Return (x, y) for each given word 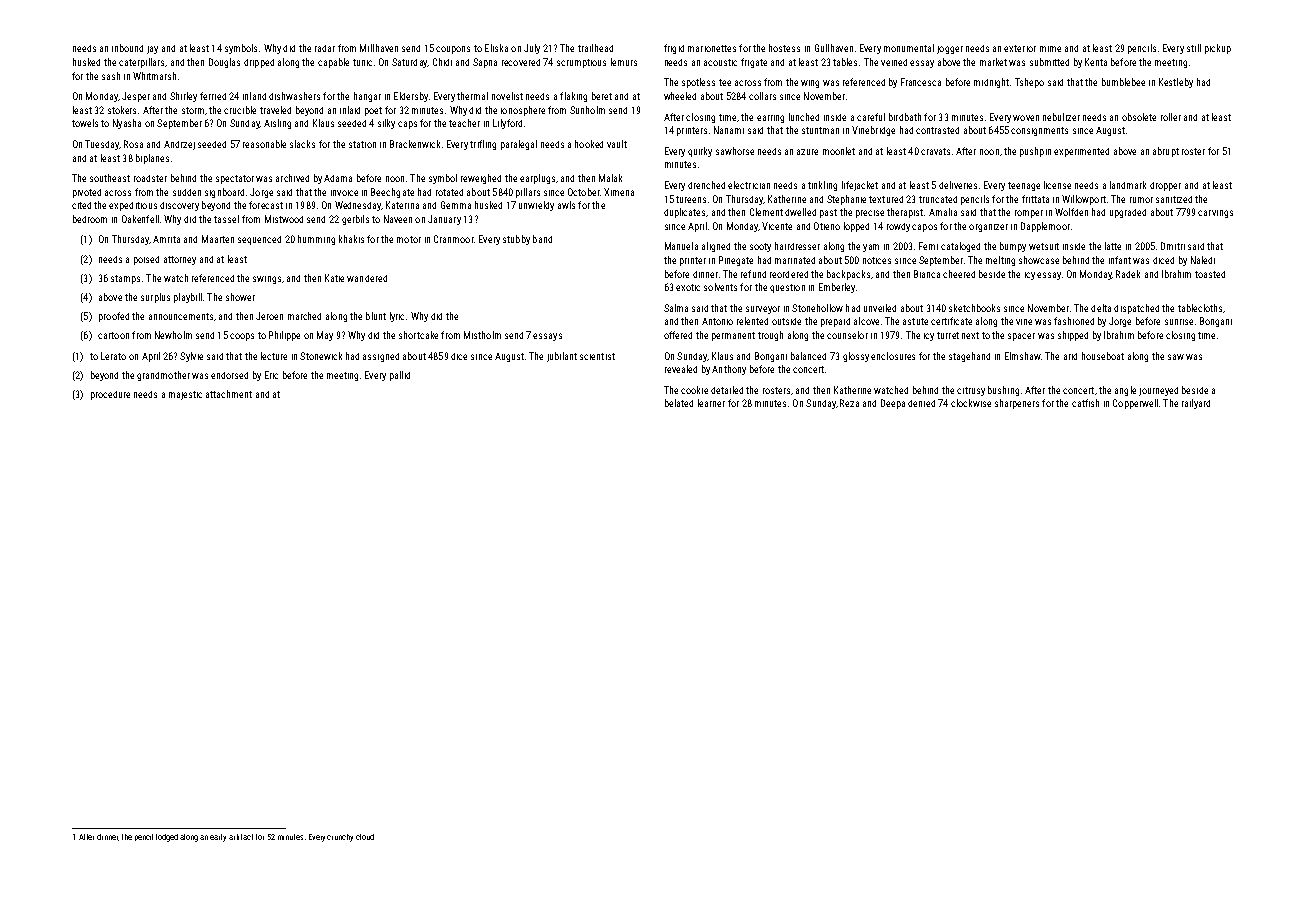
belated (679, 403)
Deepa (893, 404)
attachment (229, 394)
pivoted (87, 193)
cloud (365, 837)
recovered (521, 62)
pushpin (1035, 152)
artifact (241, 837)
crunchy (340, 838)
